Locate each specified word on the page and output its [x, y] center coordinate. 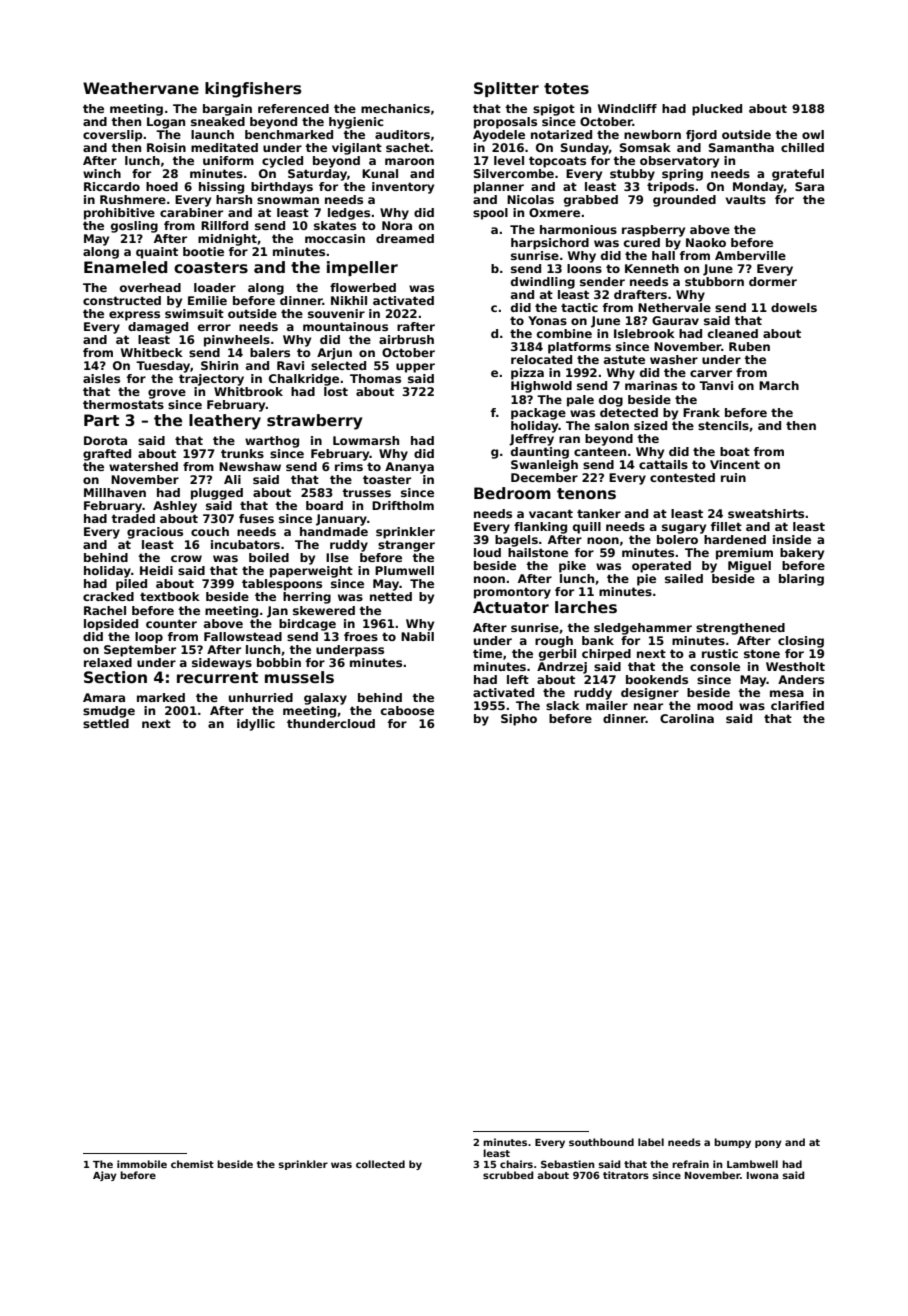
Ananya [409, 468]
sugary [684, 529]
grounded [684, 201]
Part [101, 420]
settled [106, 723]
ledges [349, 214]
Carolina [687, 718]
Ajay [105, 1176]
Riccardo [112, 186]
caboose [407, 710]
